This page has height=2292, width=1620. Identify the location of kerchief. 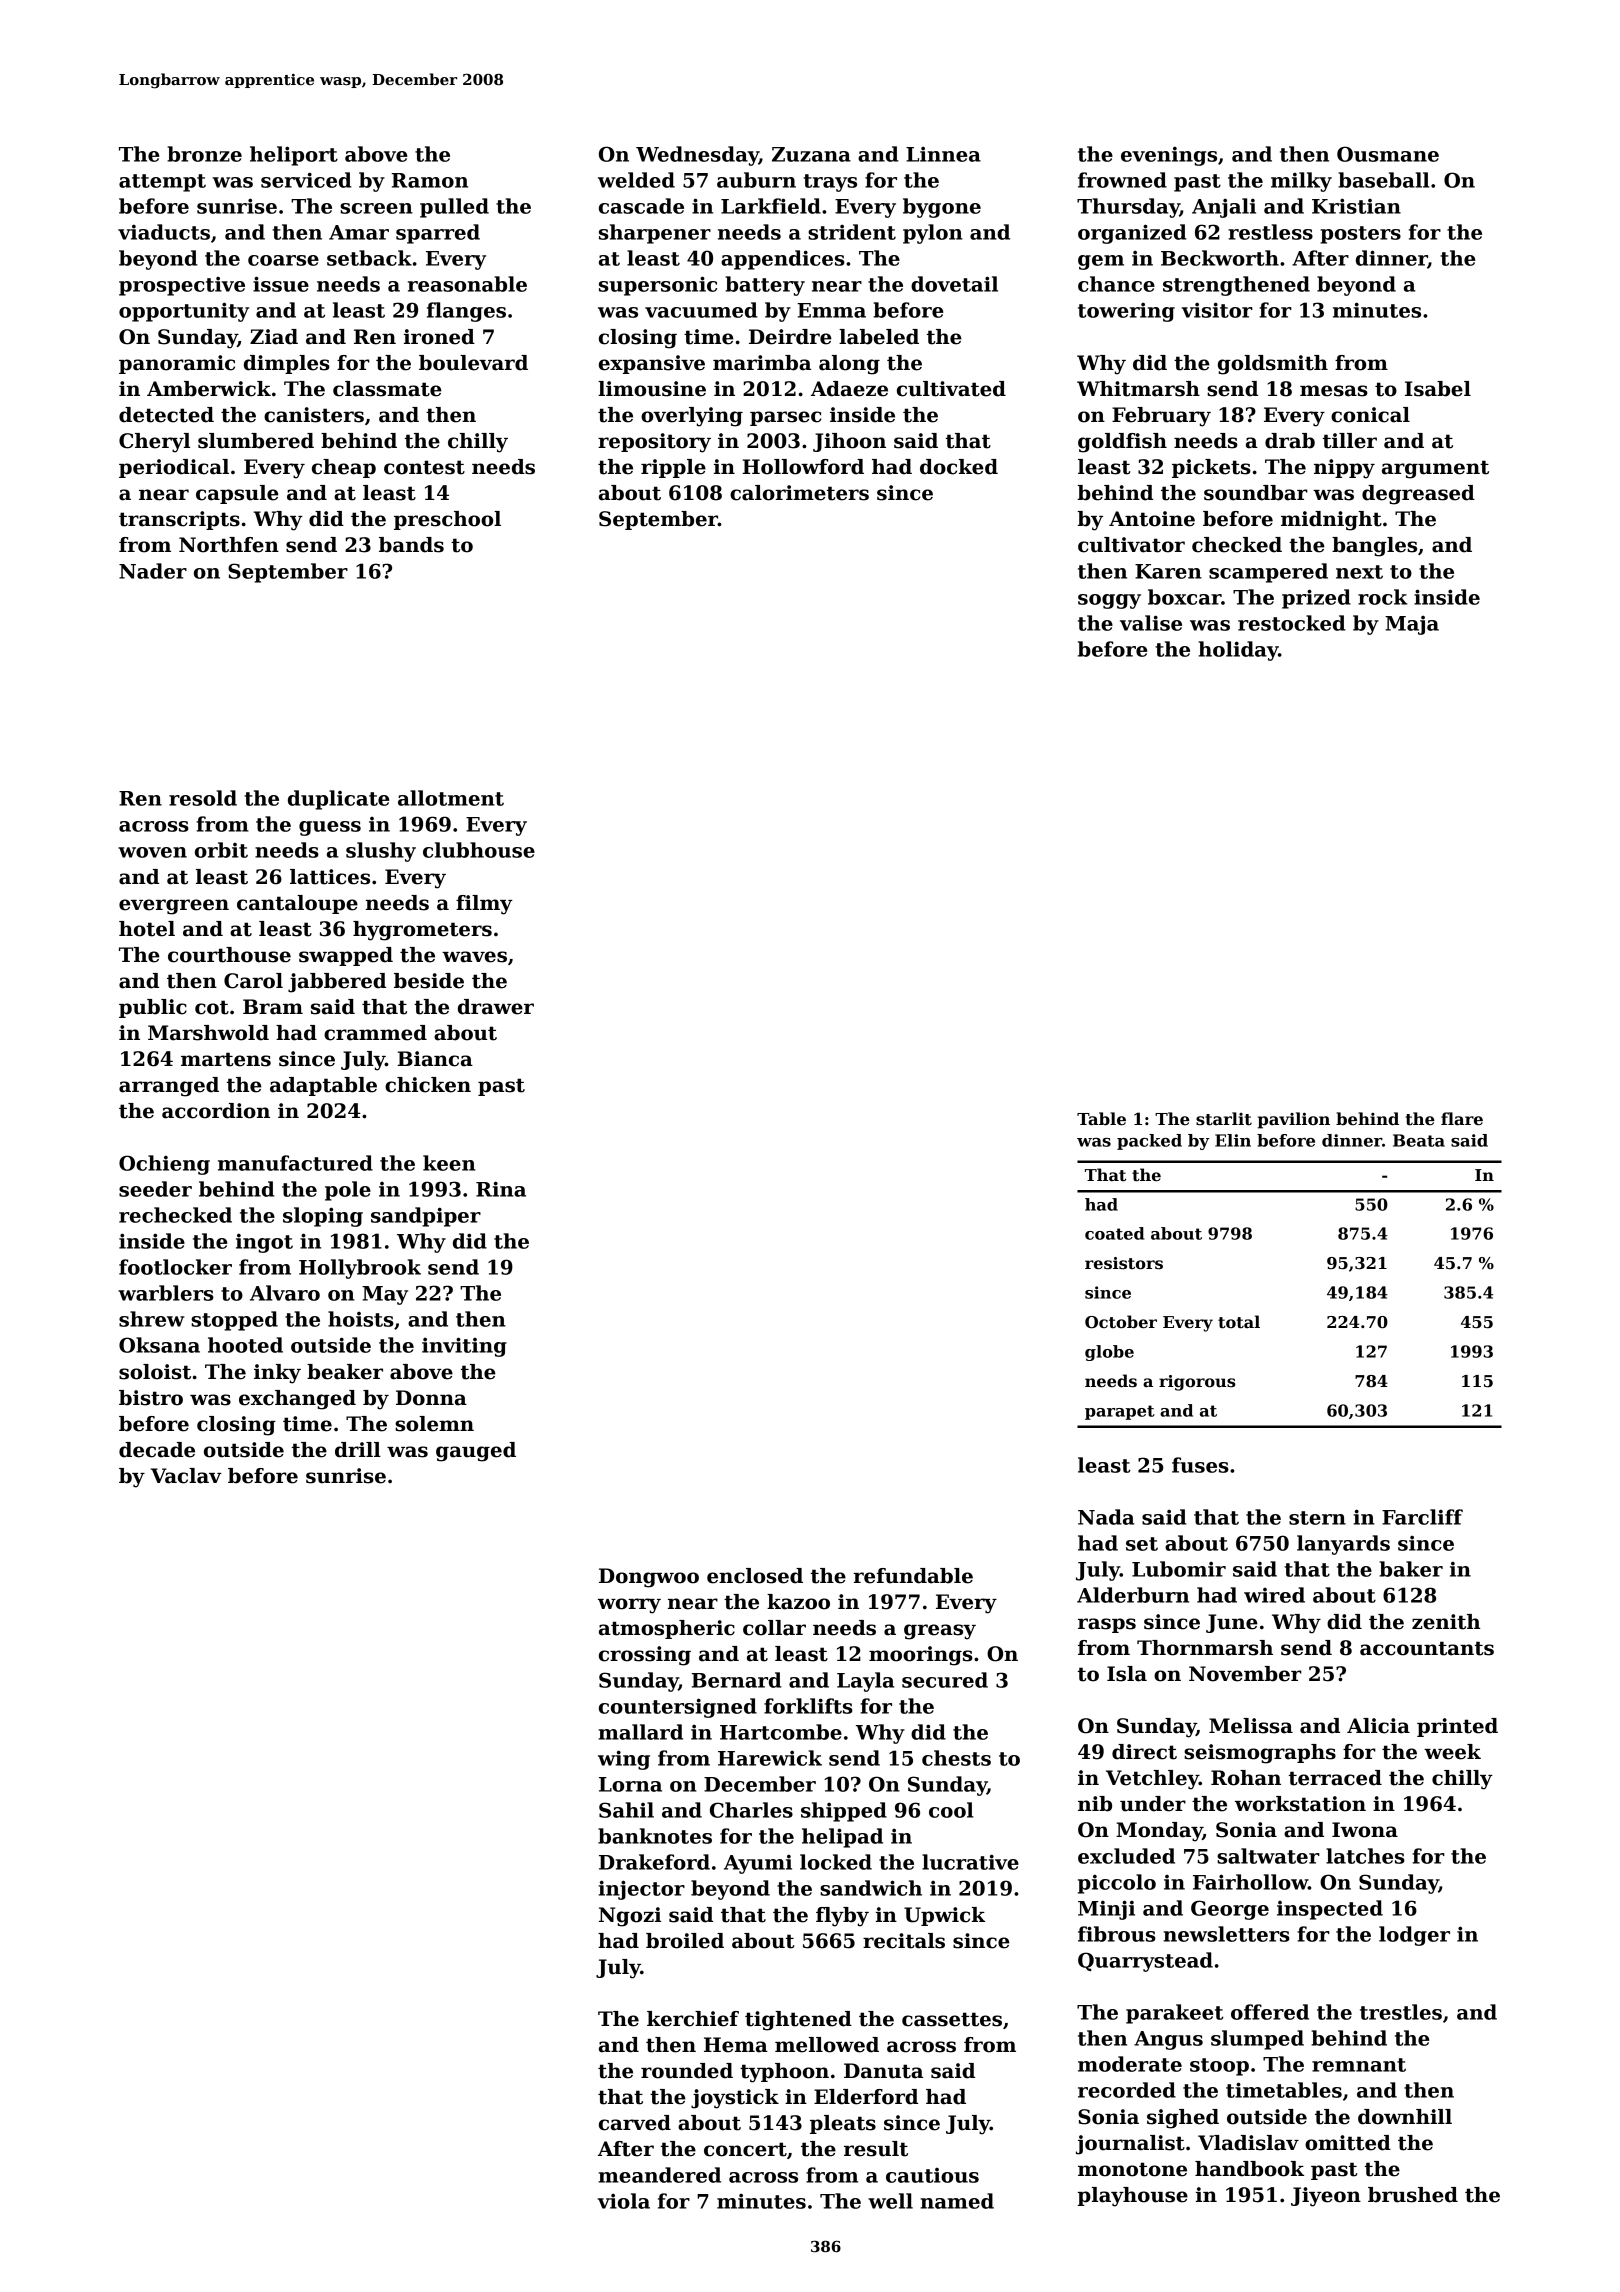
(693, 2019).
